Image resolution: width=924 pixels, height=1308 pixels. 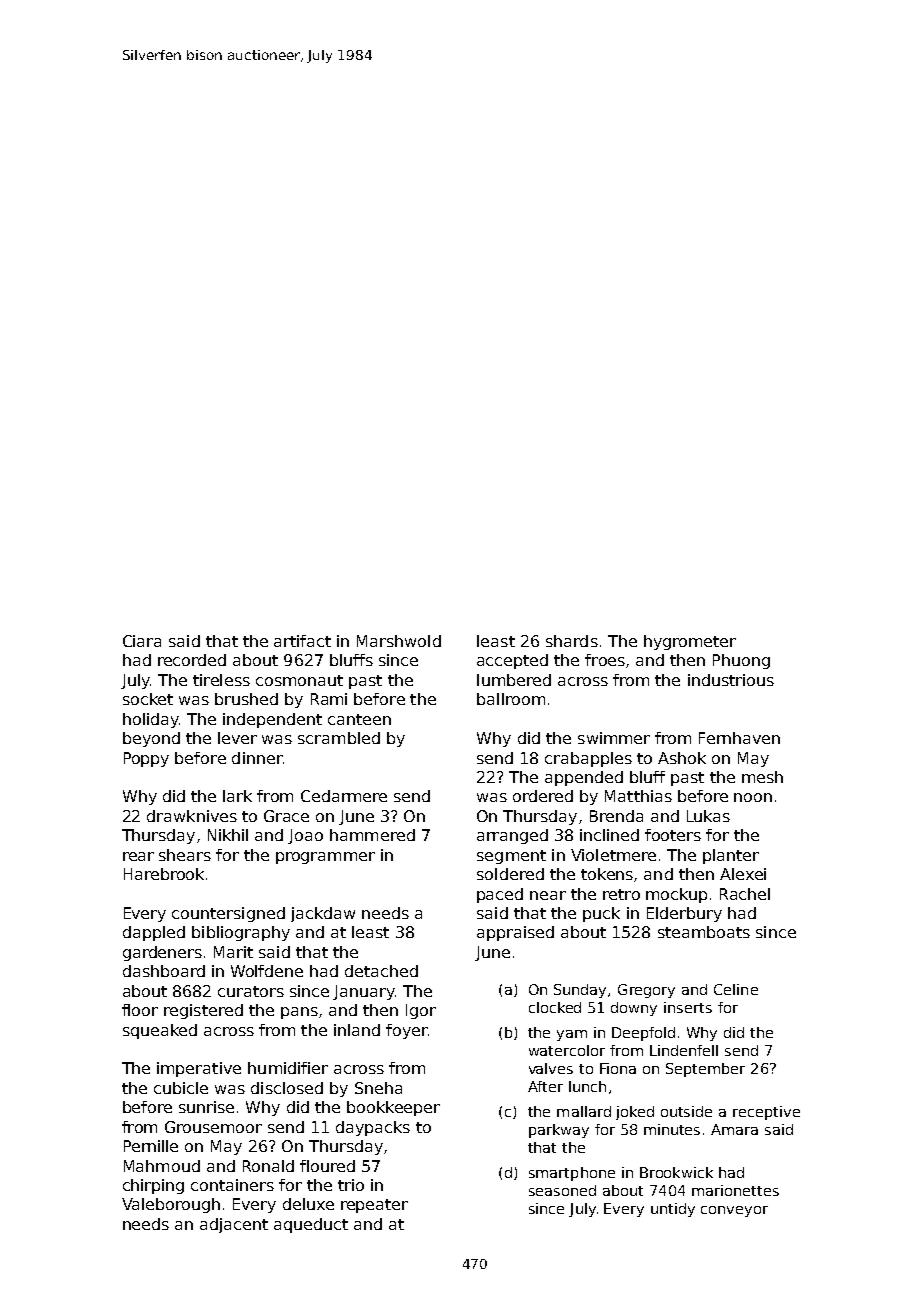 I want to click on cosmonaut, so click(x=299, y=680).
